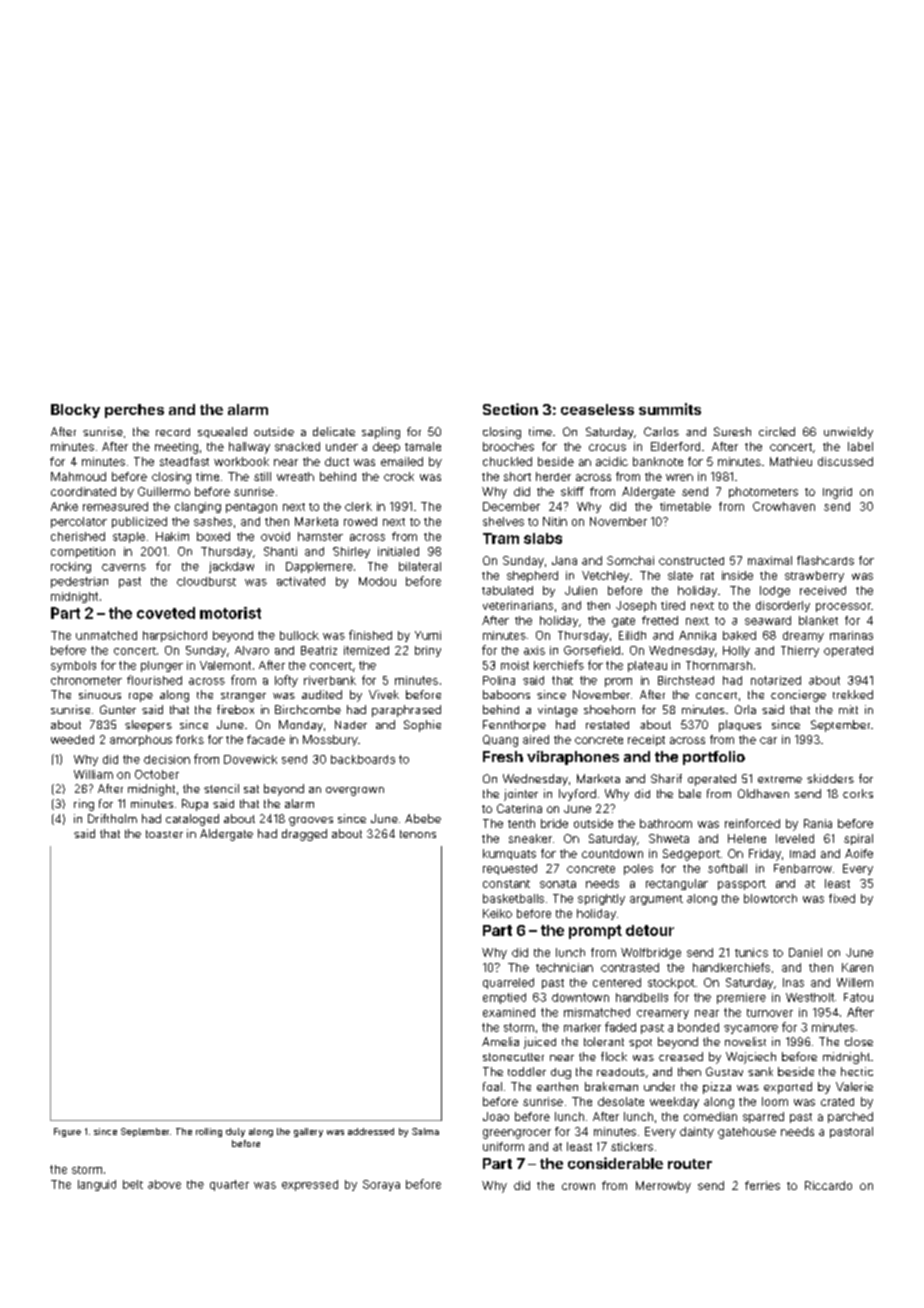 The height and width of the screenshot is (1308, 924). I want to click on Section, so click(510, 409).
